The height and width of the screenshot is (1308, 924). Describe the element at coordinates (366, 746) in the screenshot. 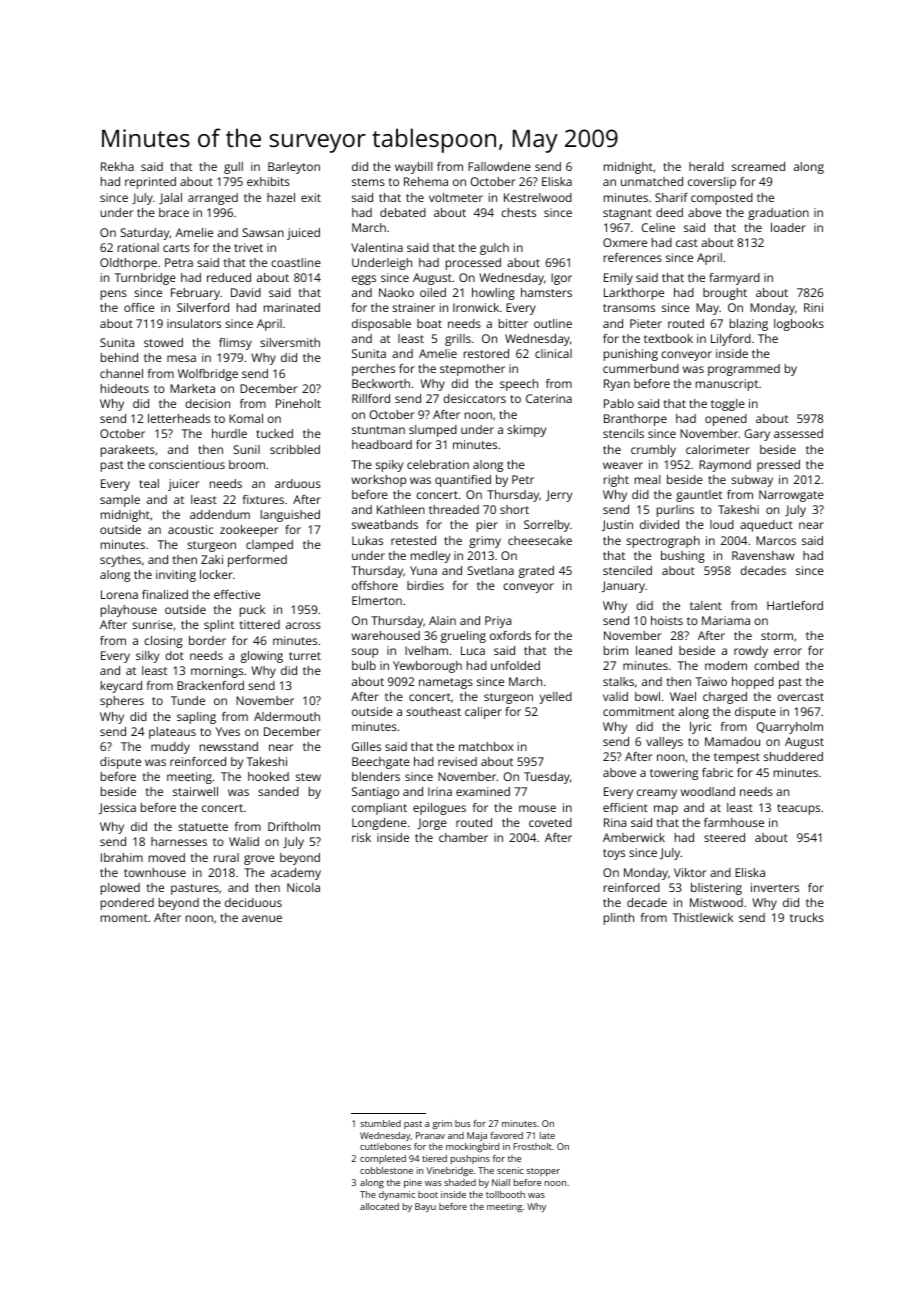

I see `Gilles` at that location.
